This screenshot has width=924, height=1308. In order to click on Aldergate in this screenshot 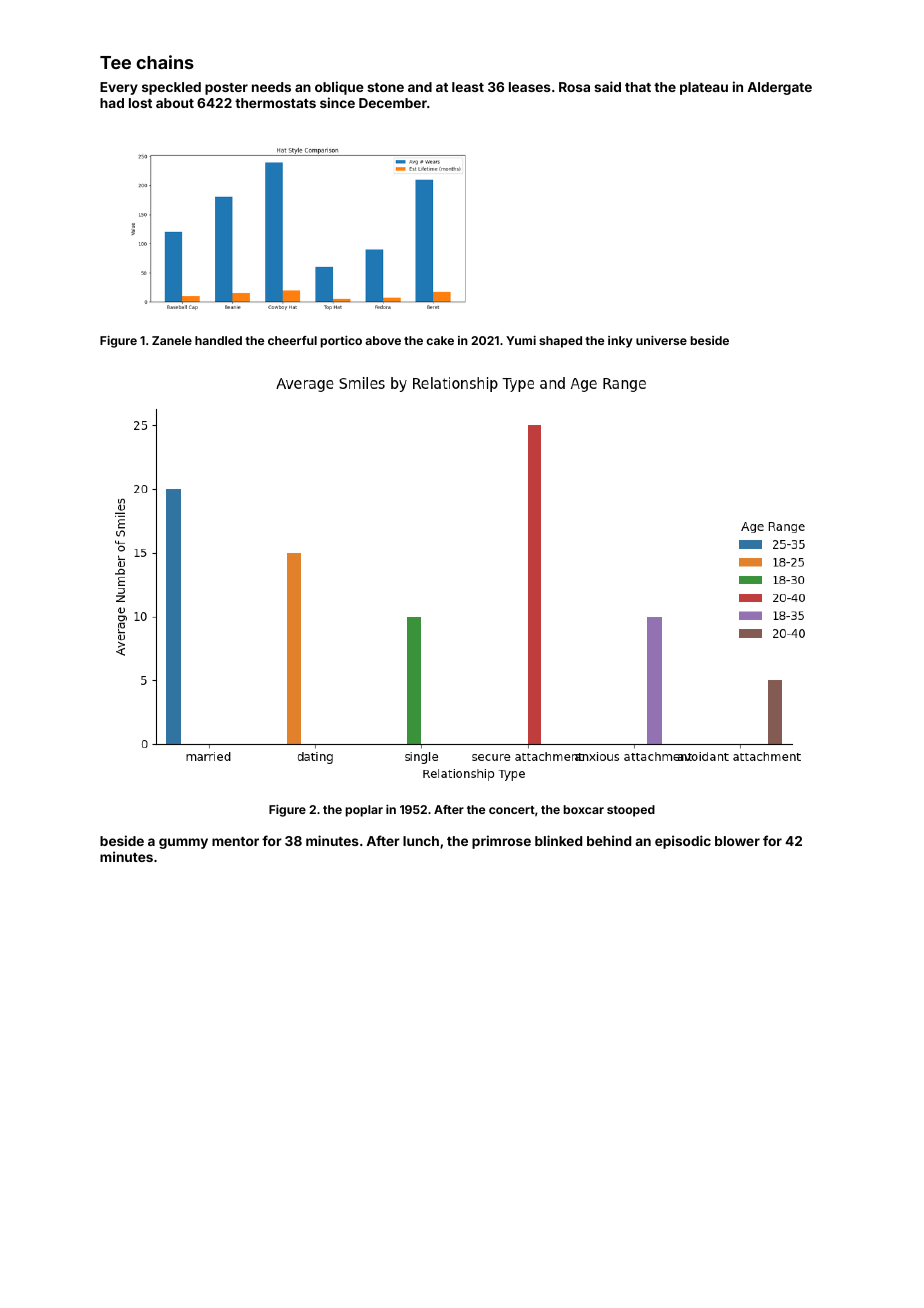, I will do `click(779, 88)`.
